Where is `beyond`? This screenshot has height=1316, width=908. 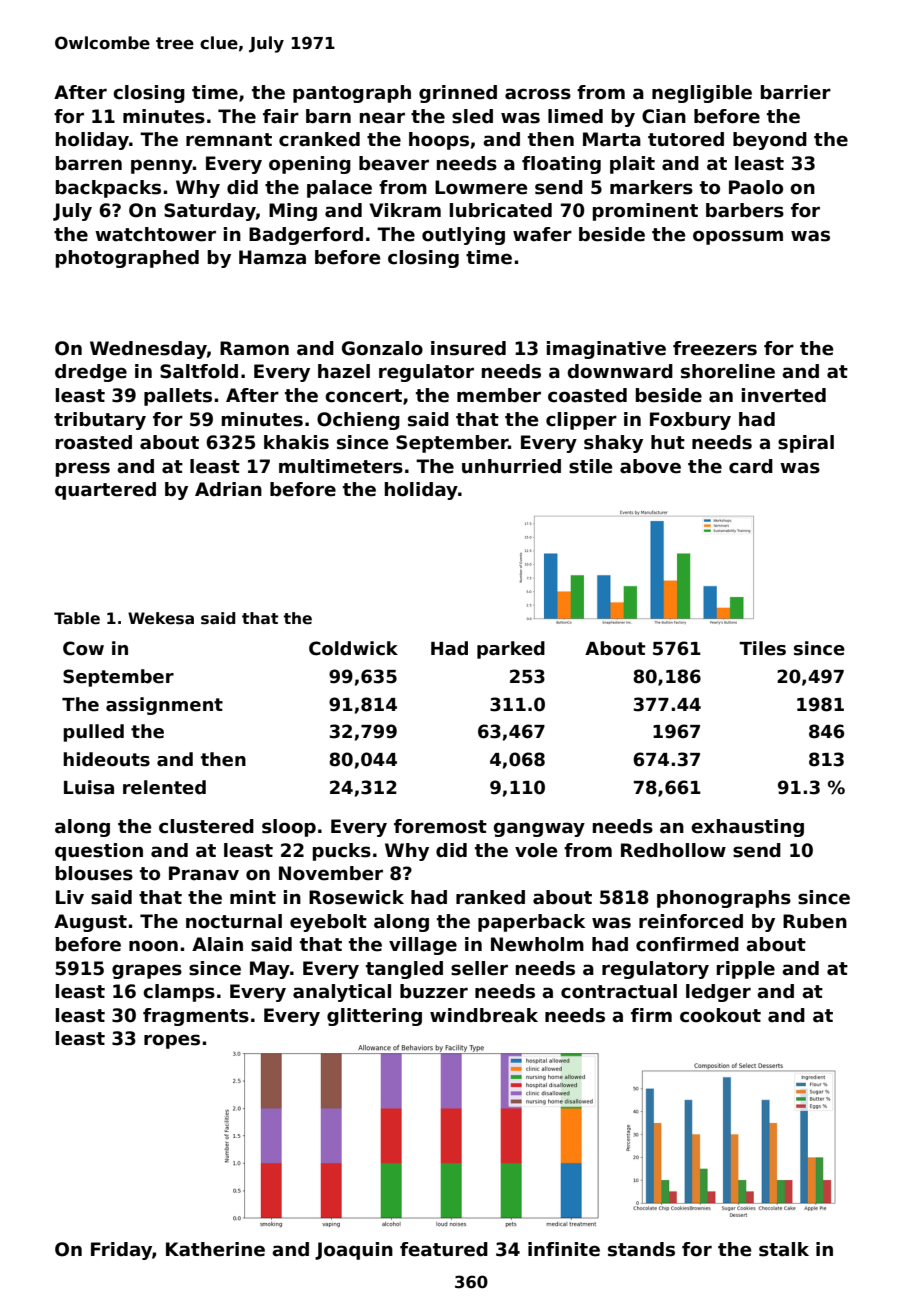
beyond is located at coordinates (770, 141).
